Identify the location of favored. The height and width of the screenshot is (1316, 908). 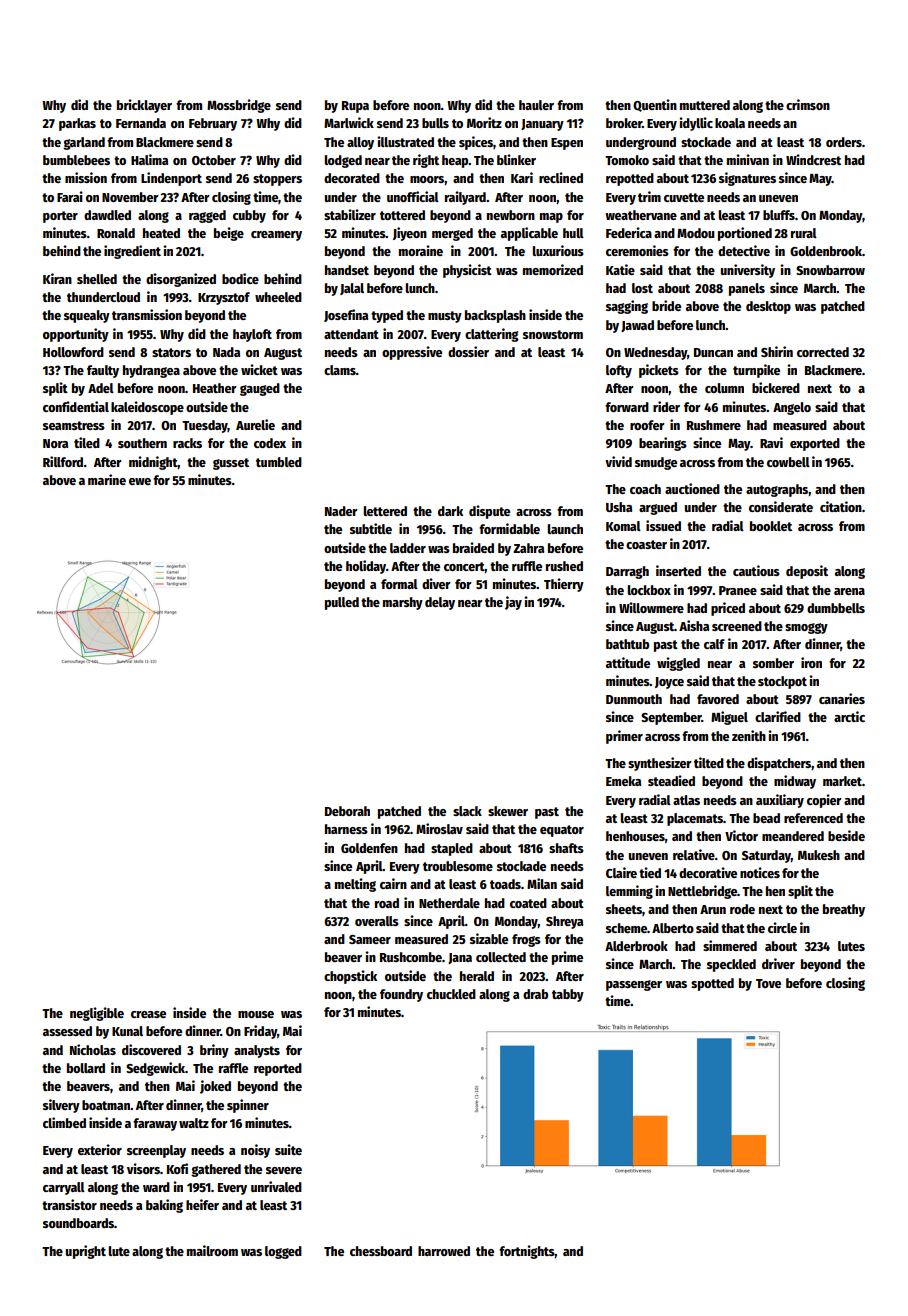
(718, 699).
